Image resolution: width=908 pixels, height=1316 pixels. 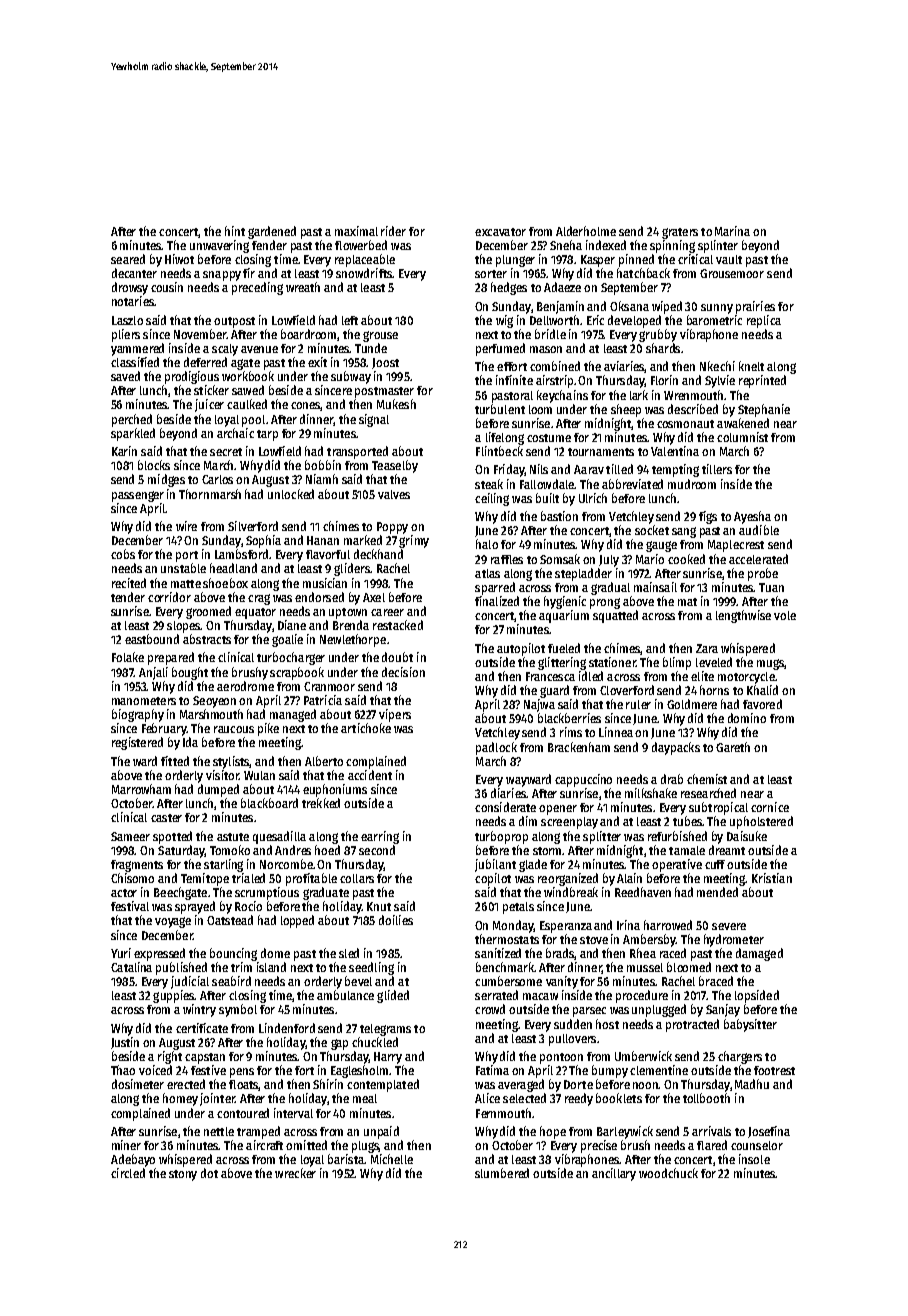 I want to click on graters, so click(x=680, y=233).
